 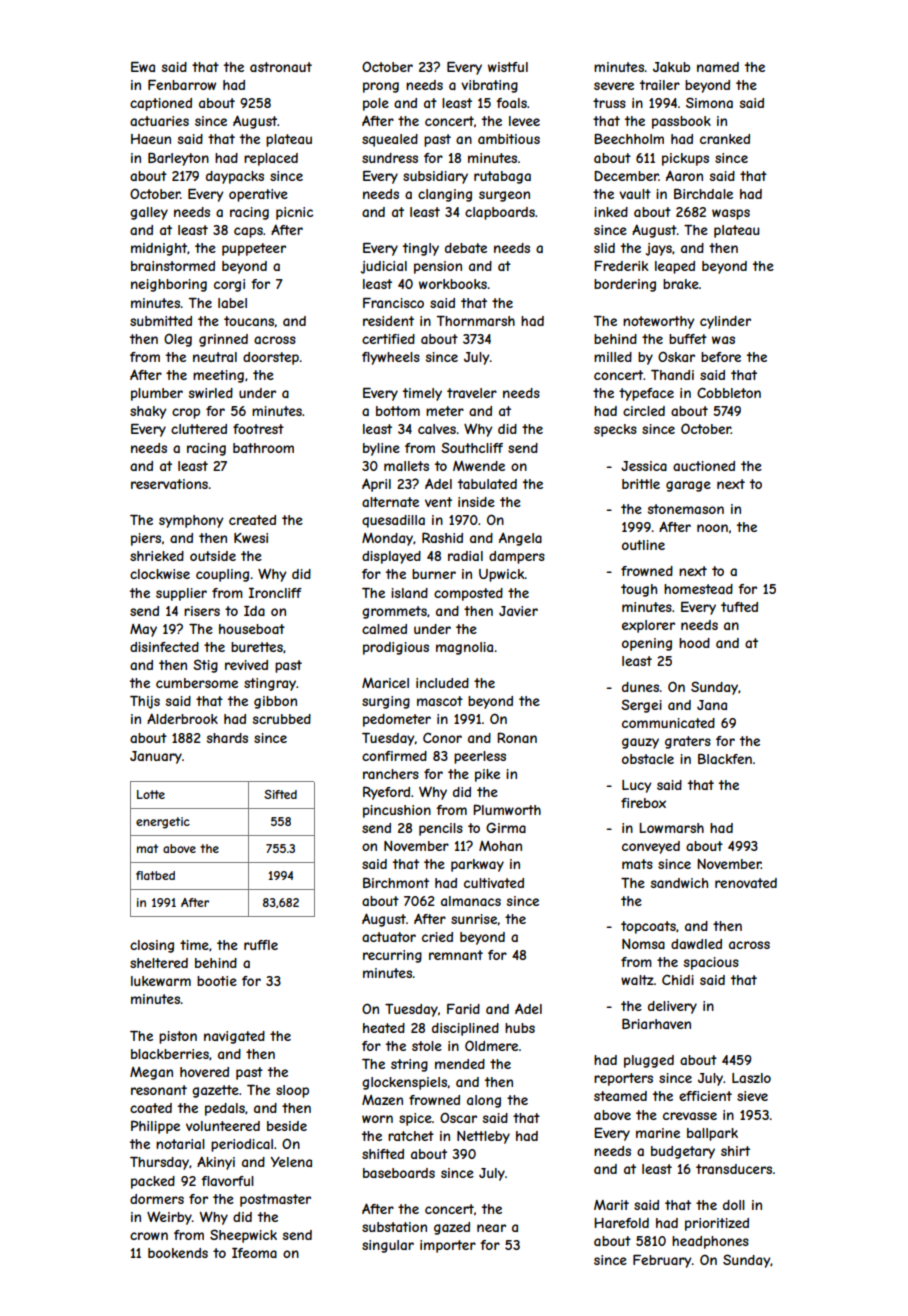 I want to click on singular, so click(x=388, y=1246).
